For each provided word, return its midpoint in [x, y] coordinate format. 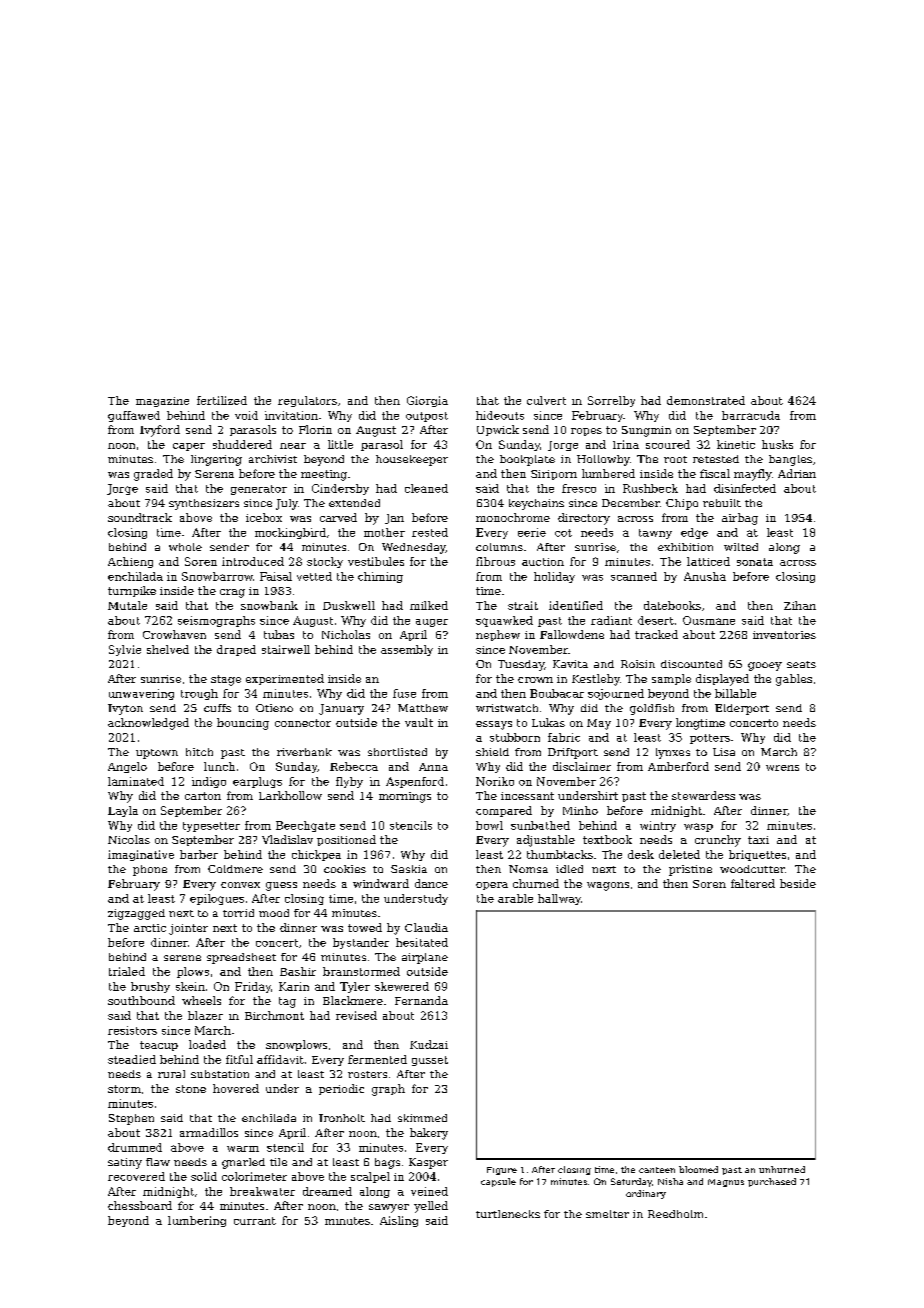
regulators [307, 401]
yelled [431, 1207]
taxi [758, 840]
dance [431, 883]
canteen [657, 1170]
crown [535, 680]
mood [274, 913]
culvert [546, 400]
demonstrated [706, 400]
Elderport [742, 709]
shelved [168, 649]
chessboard [140, 1205]
